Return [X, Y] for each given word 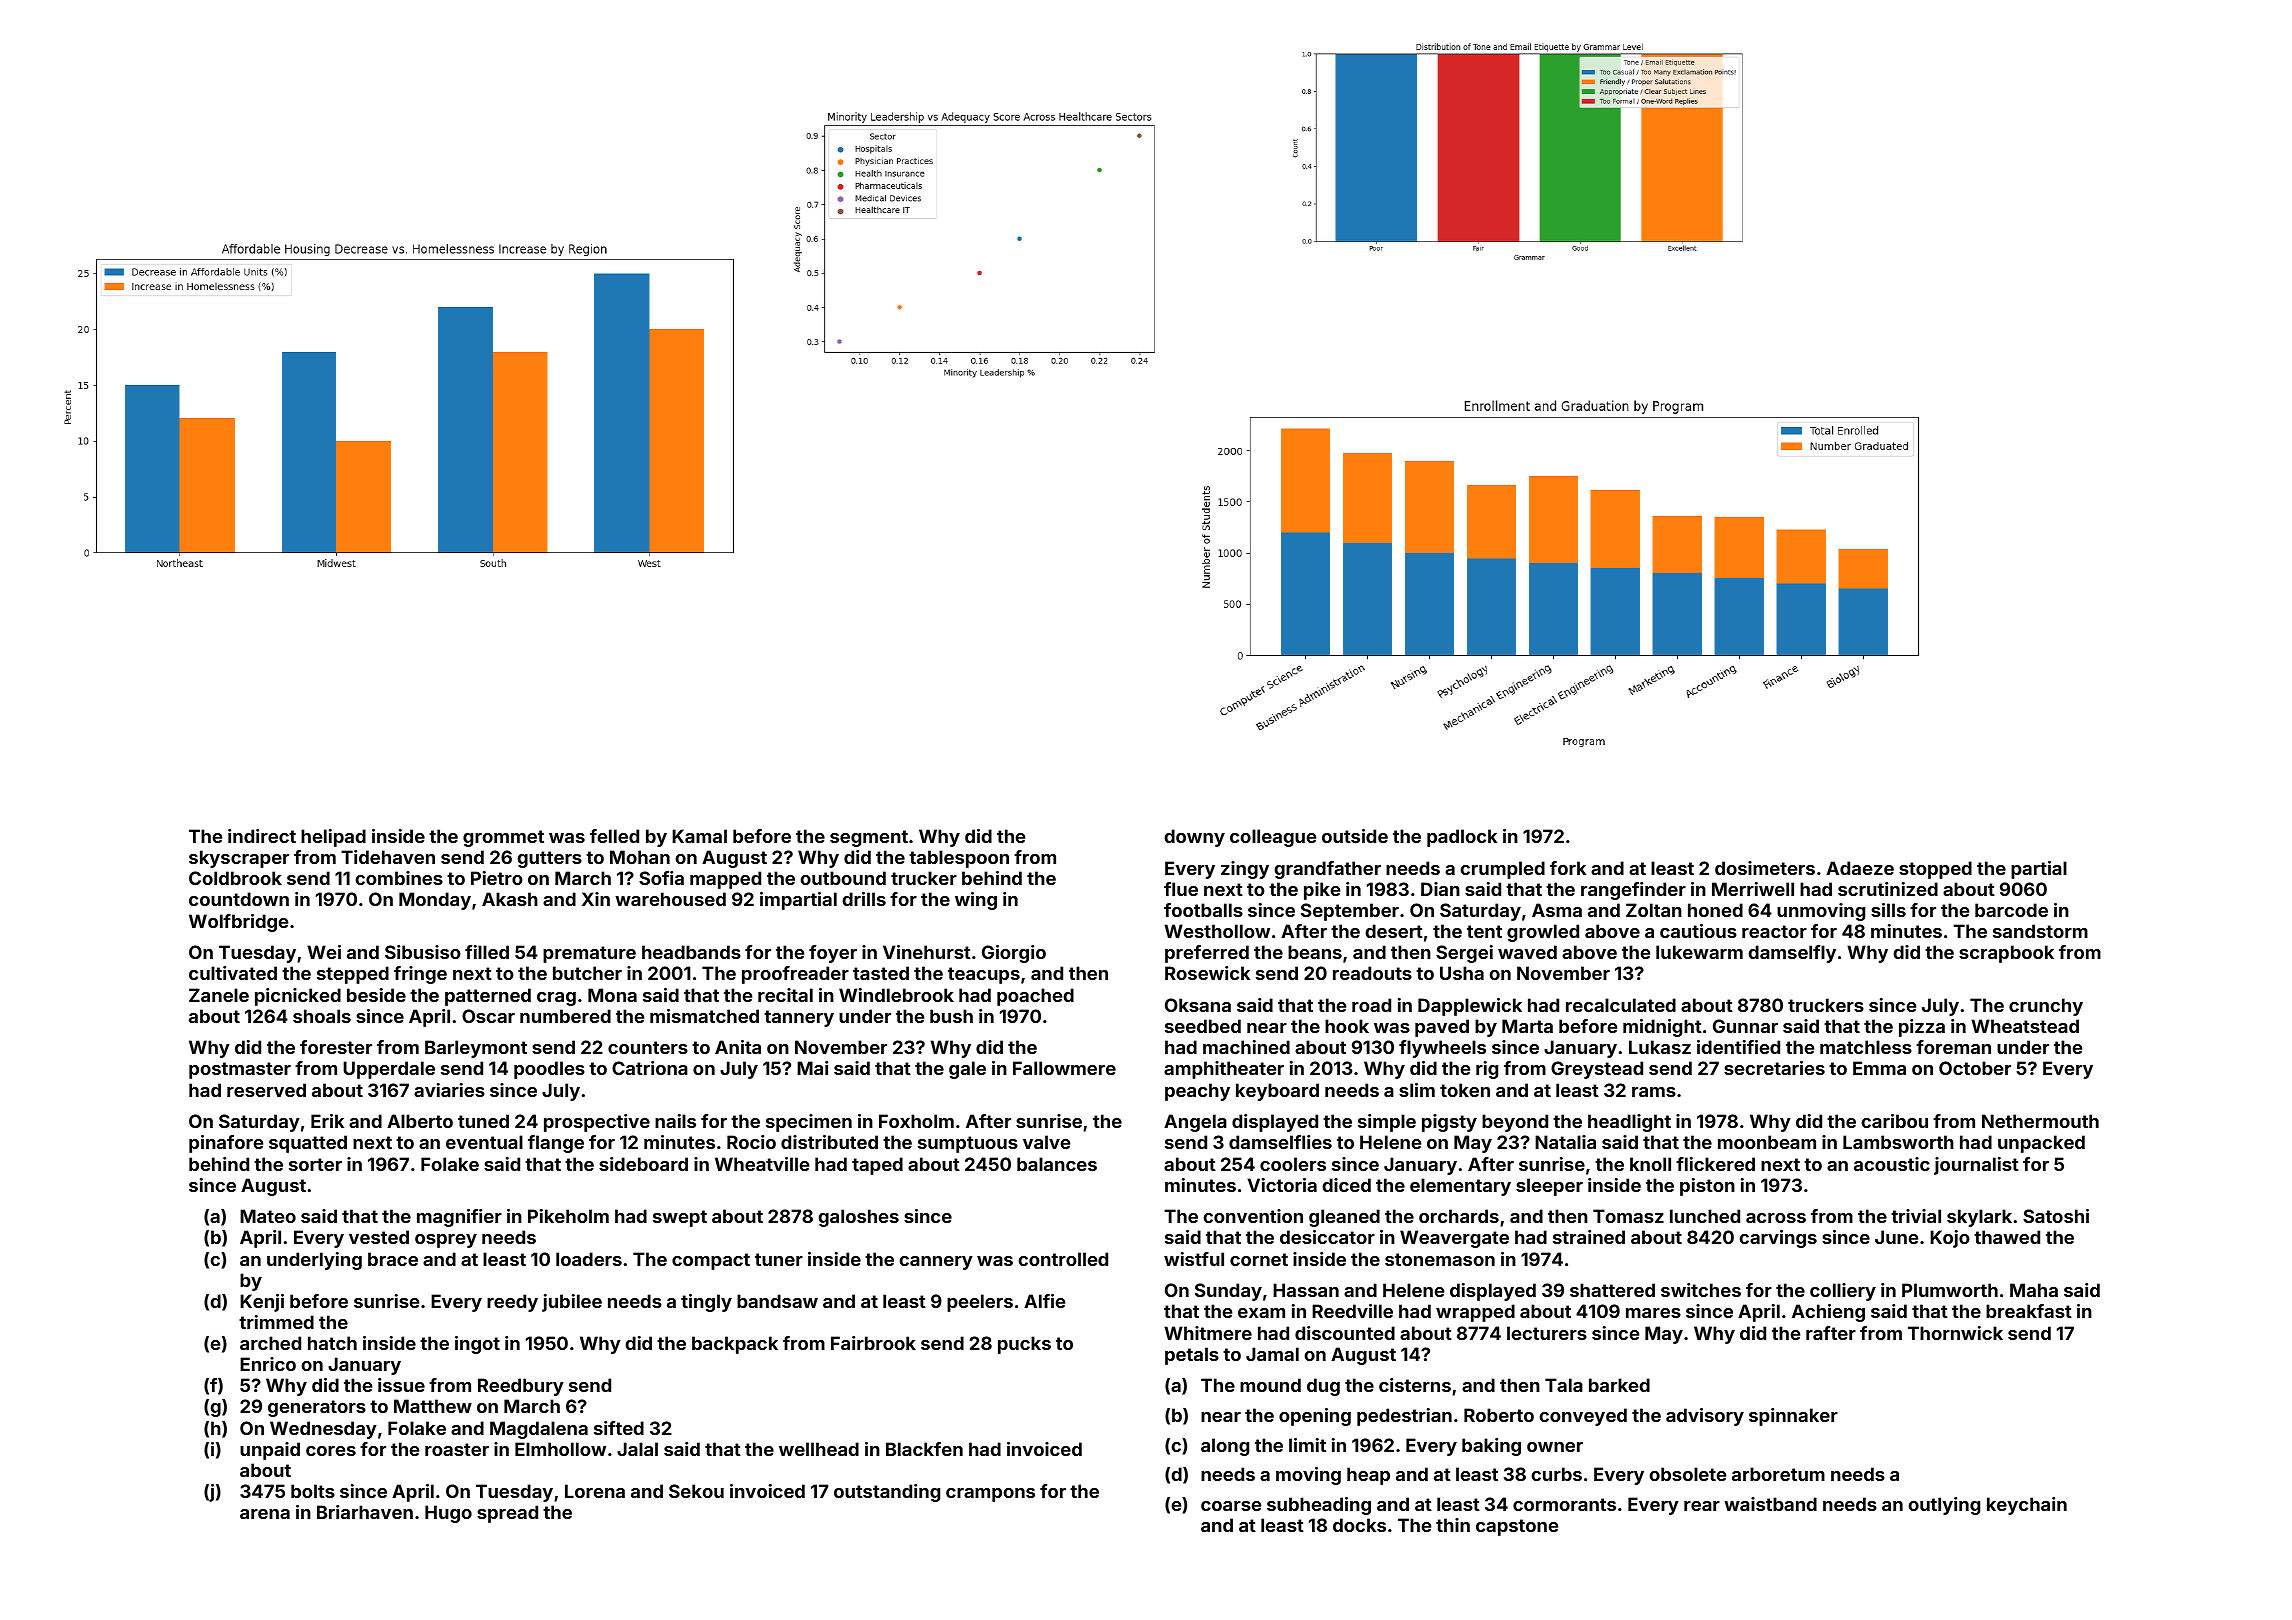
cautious [1698, 931]
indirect [262, 836]
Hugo [448, 1514]
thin [1453, 1525]
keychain [2027, 1506]
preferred [1207, 954]
